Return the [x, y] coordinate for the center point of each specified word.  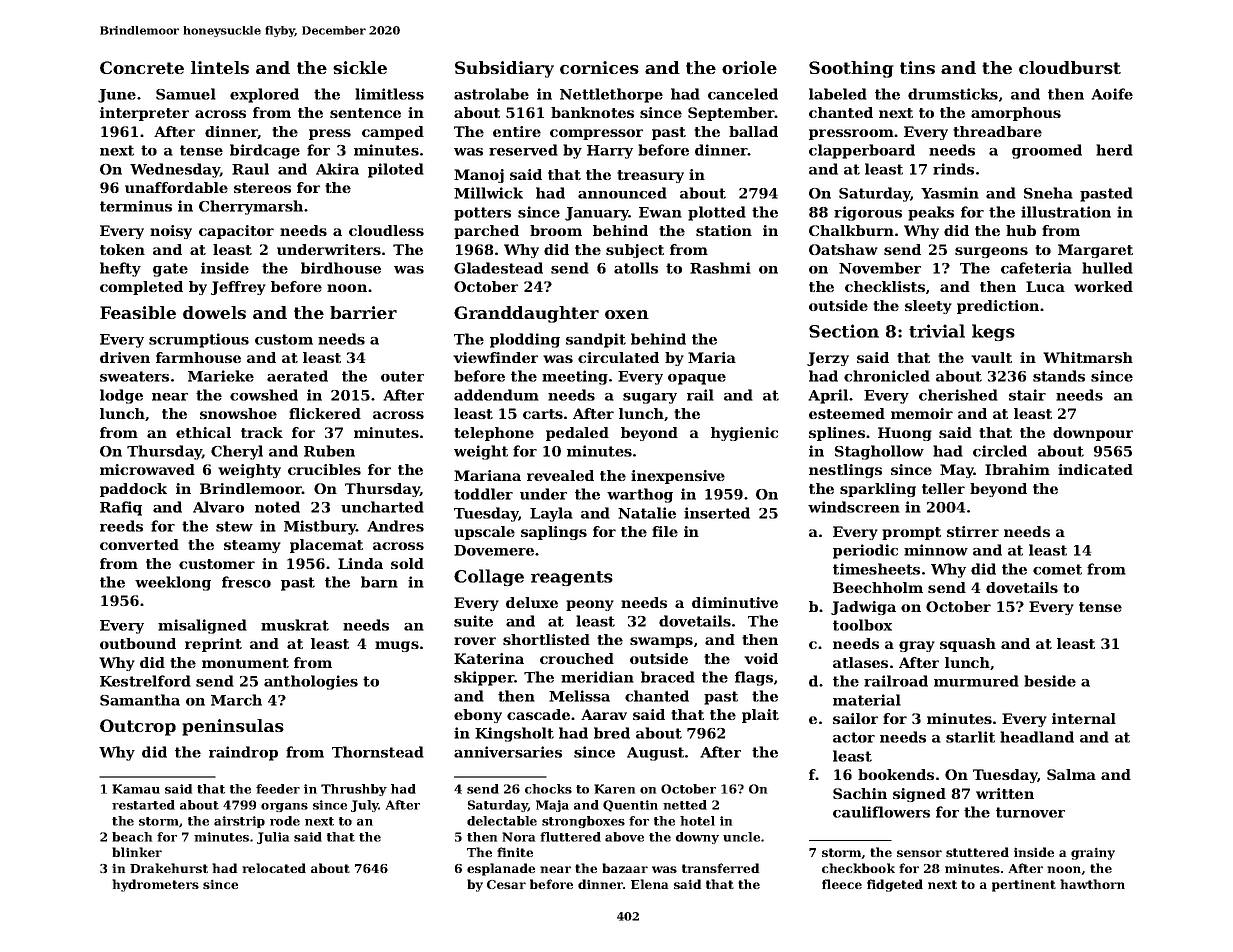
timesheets [876, 569]
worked [1103, 286]
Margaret [1095, 251]
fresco [246, 582]
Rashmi [720, 268]
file [665, 531]
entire [517, 131]
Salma [1071, 774]
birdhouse [341, 268]
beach [132, 837]
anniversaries [508, 752]
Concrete [142, 67]
